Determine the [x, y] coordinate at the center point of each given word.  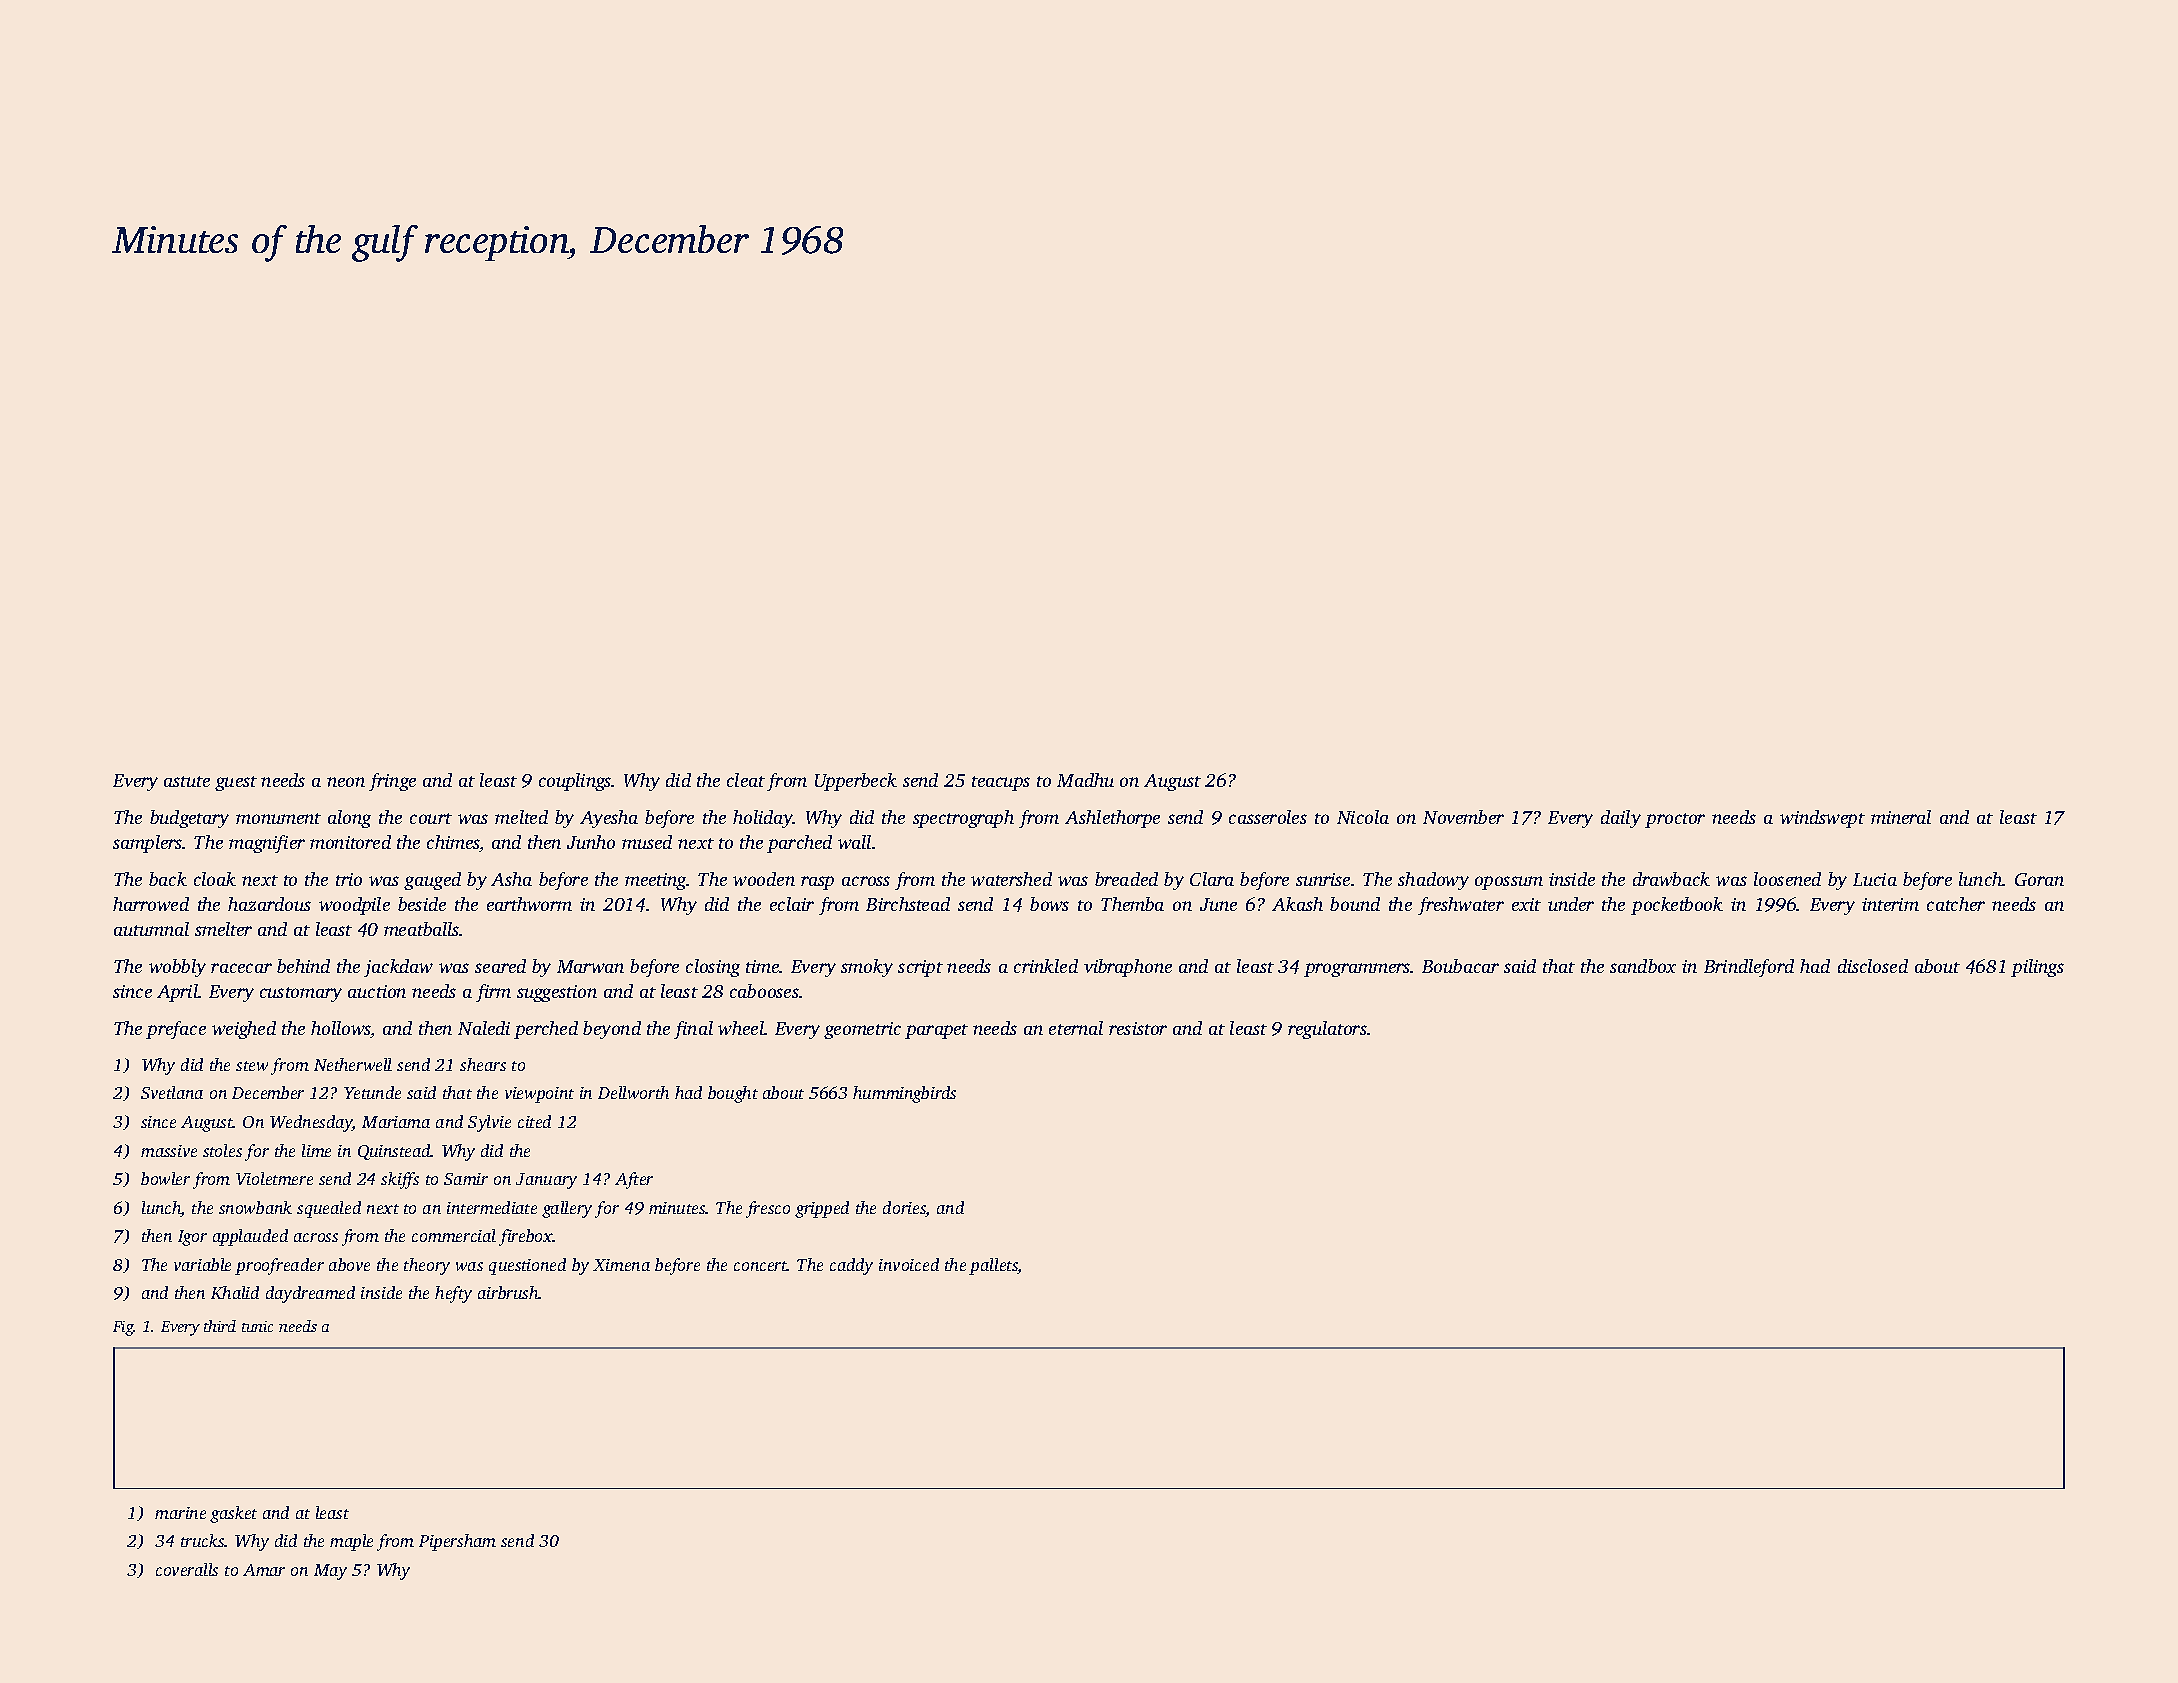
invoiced [909, 1264]
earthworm [529, 904]
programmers [1357, 970]
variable [202, 1264]
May [330, 1572]
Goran [2039, 879]
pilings [2037, 968]
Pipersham [457, 1542]
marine [180, 1513]
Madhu [1085, 780]
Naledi [484, 1028]
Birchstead [908, 904]
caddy [851, 1266]
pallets [993, 1266]
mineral [1901, 817]
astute [187, 781]
